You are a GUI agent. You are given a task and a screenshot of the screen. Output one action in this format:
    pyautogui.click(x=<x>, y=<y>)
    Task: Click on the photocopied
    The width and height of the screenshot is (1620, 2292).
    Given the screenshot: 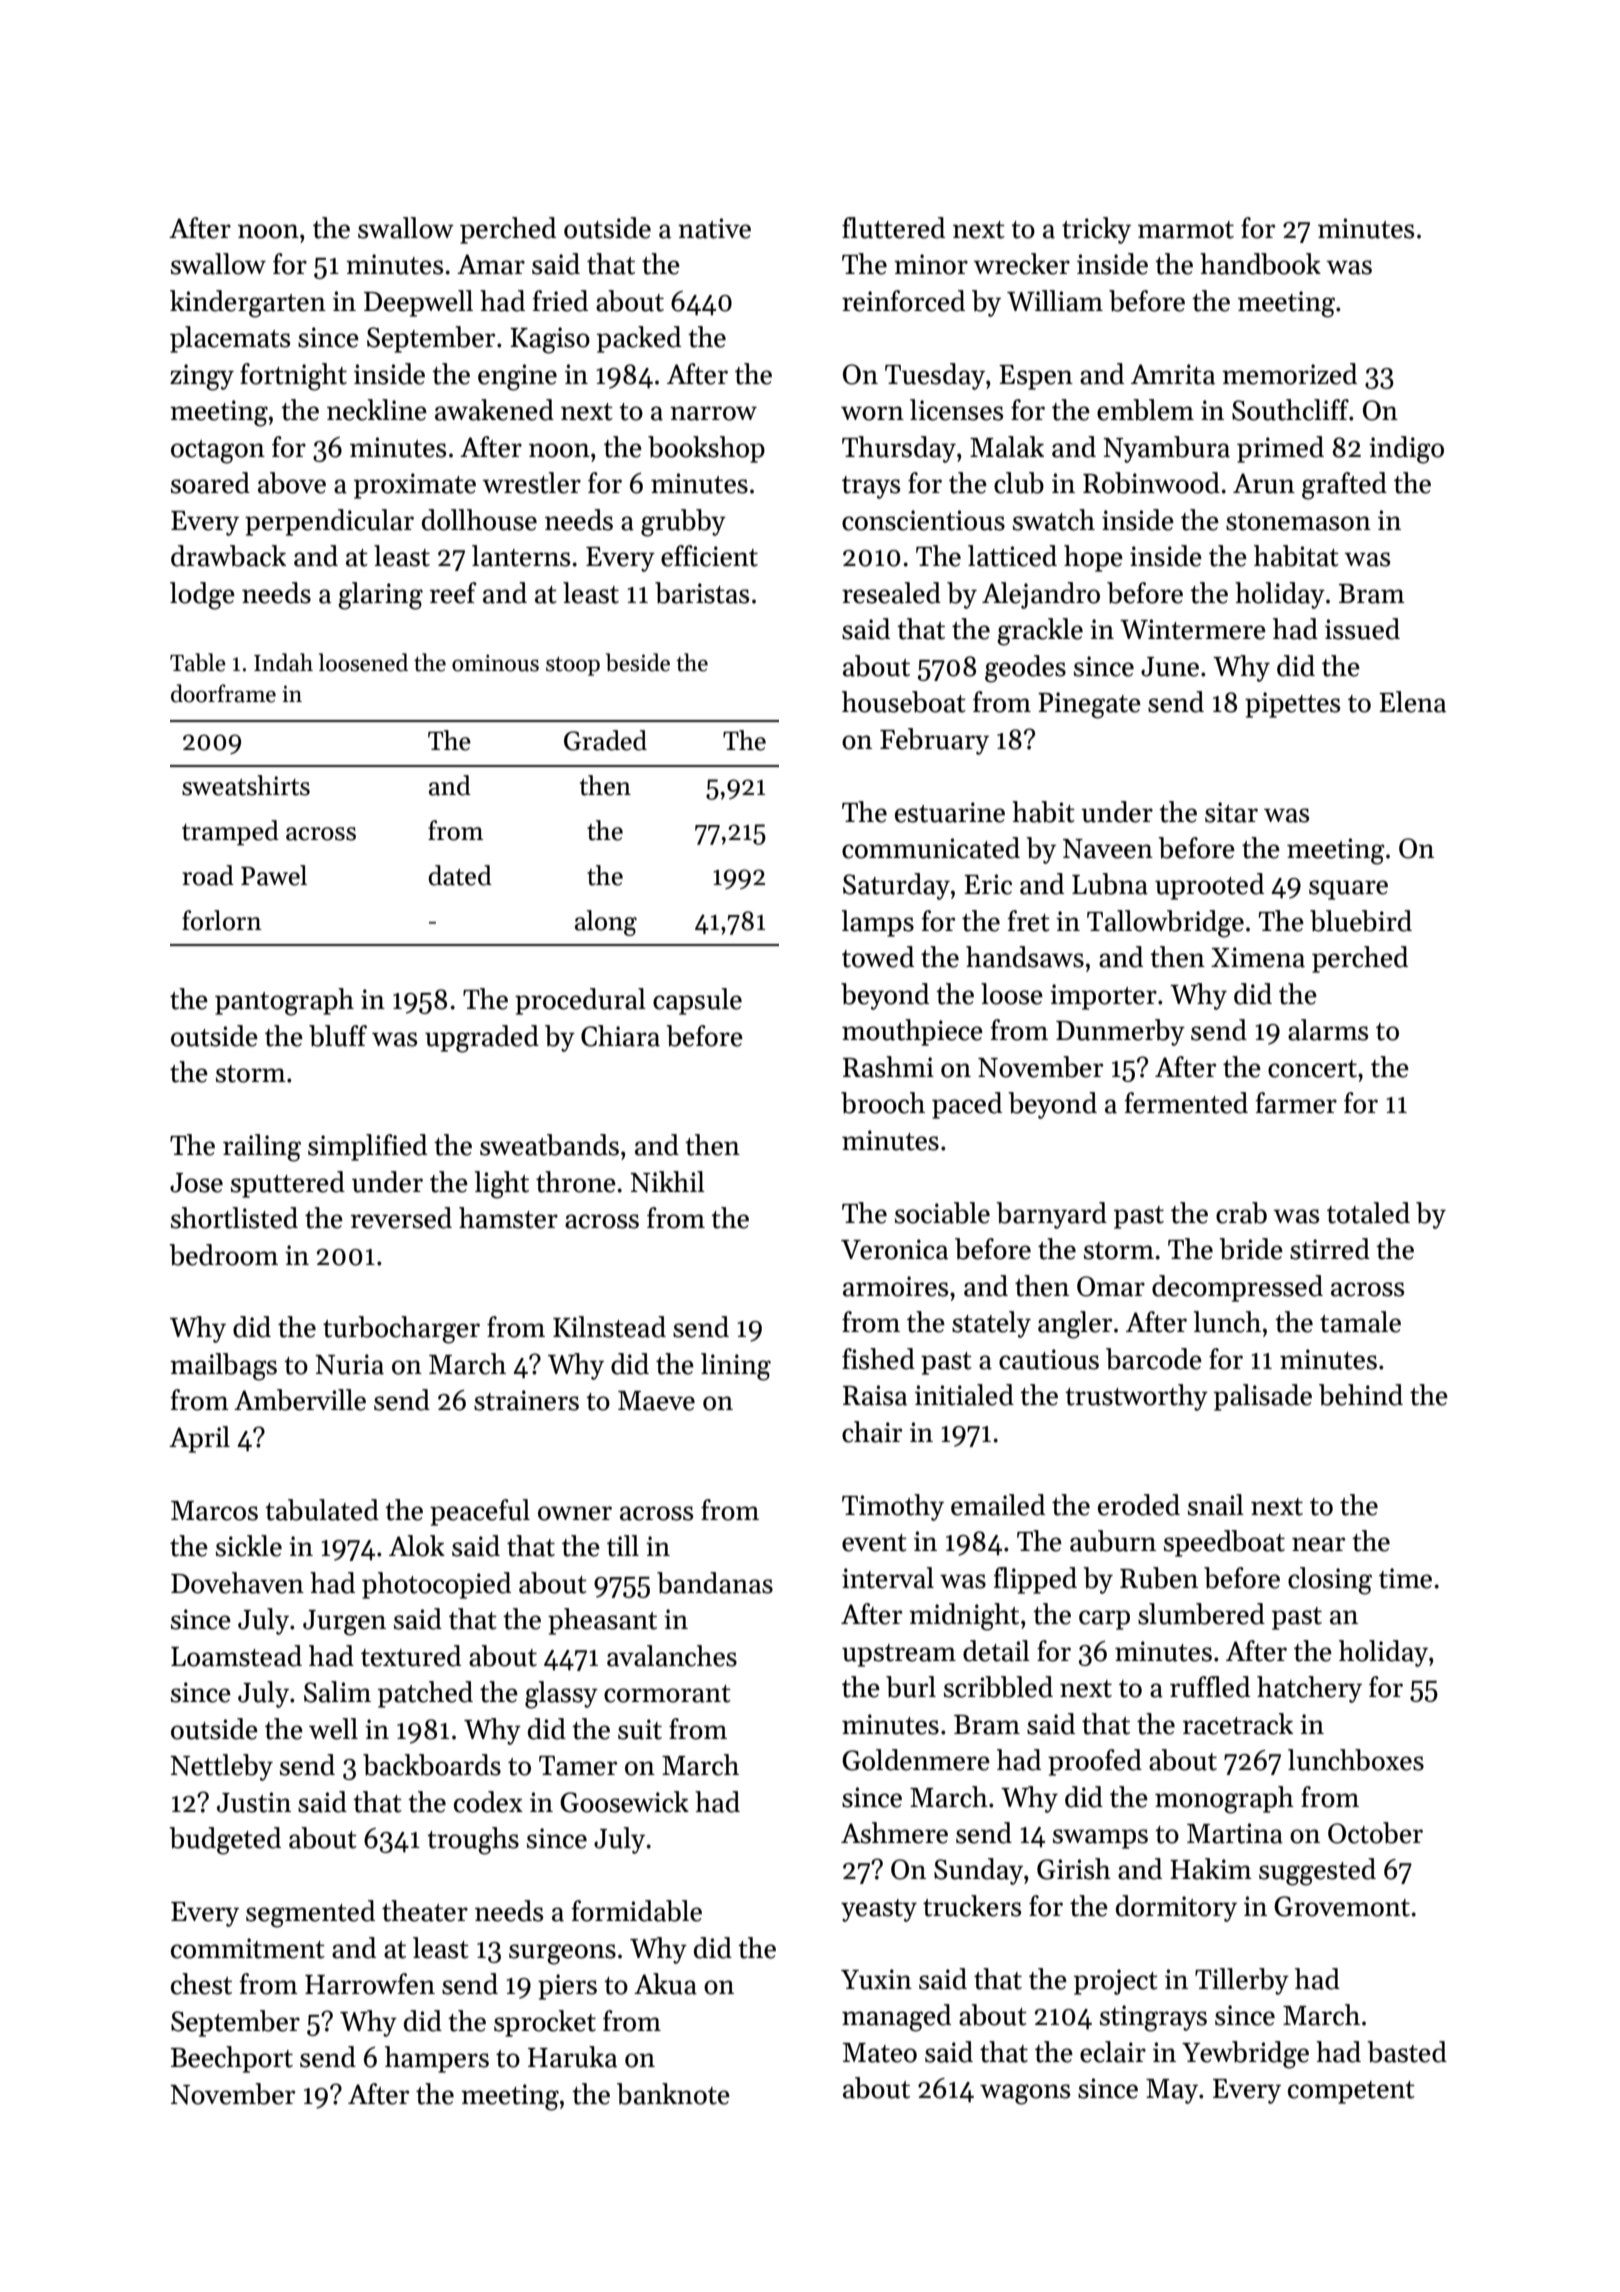 What is the action you would take?
    pyautogui.click(x=436, y=1585)
